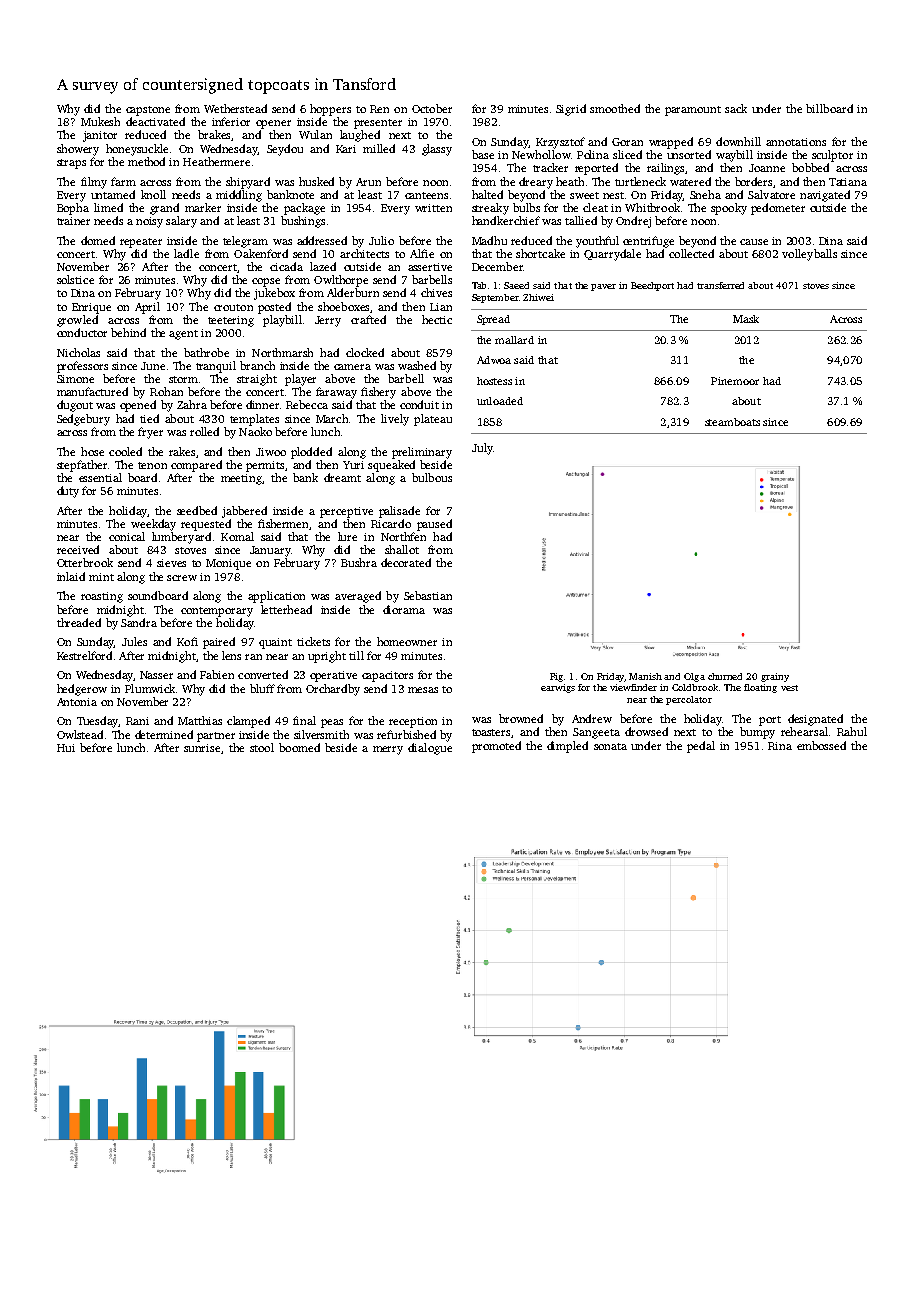  I want to click on faraway, so click(336, 393).
